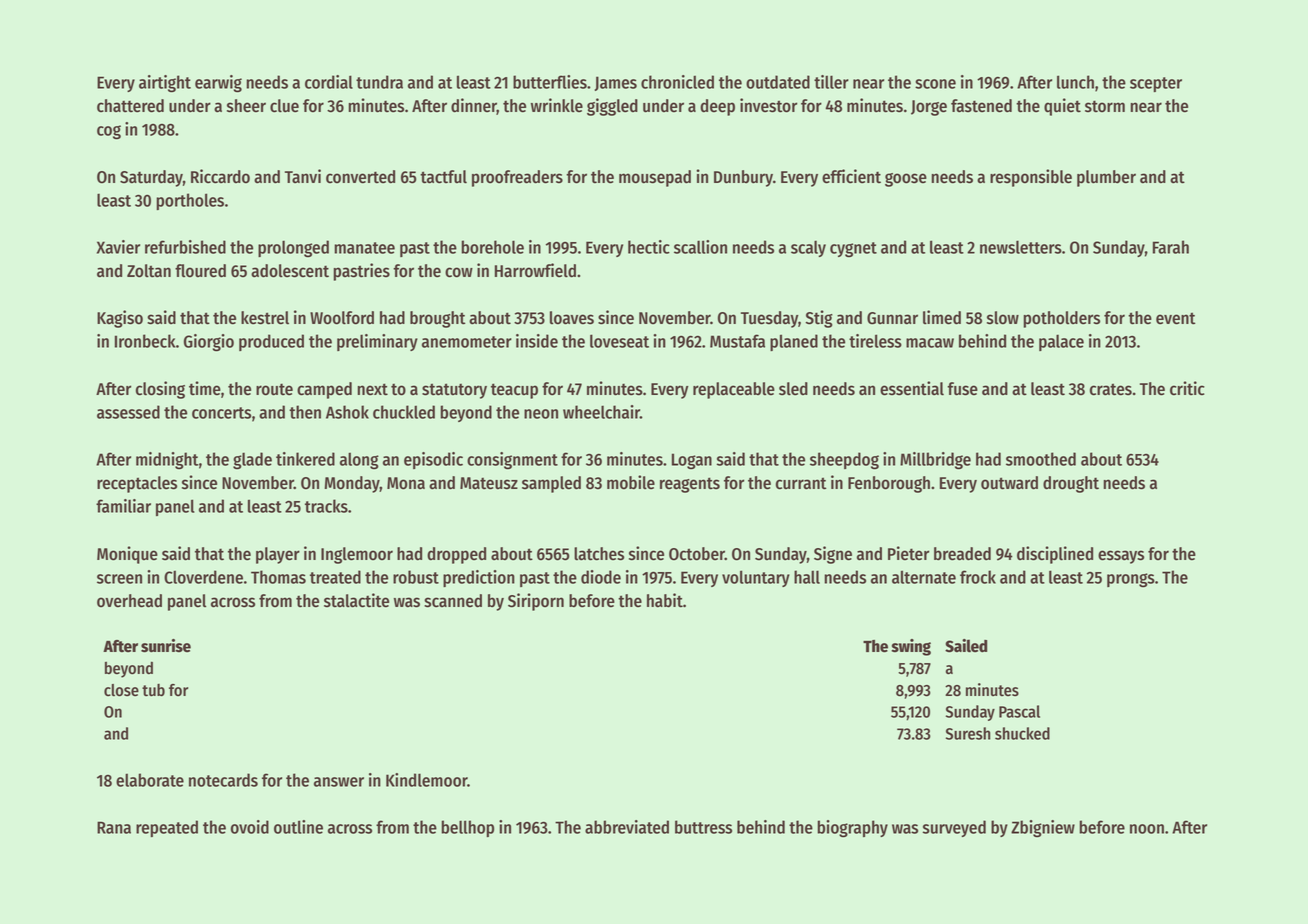 The width and height of the page is (1308, 924). What do you see at coordinates (165, 84) in the page?
I see `airtight` at bounding box center [165, 84].
